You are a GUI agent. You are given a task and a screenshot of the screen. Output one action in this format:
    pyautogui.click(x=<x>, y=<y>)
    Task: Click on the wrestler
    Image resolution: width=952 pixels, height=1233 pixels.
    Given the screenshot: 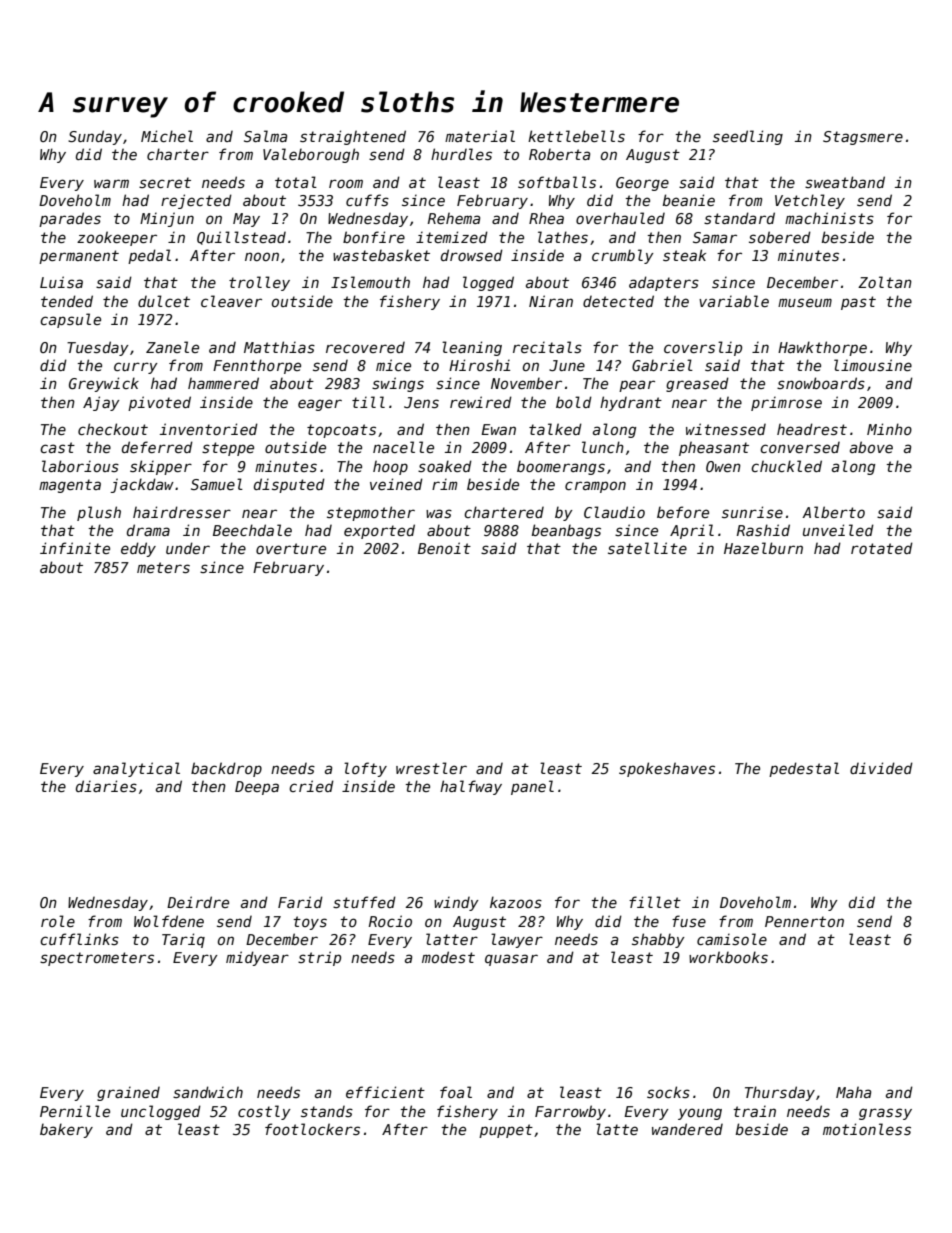 What is the action you would take?
    pyautogui.click(x=431, y=768)
